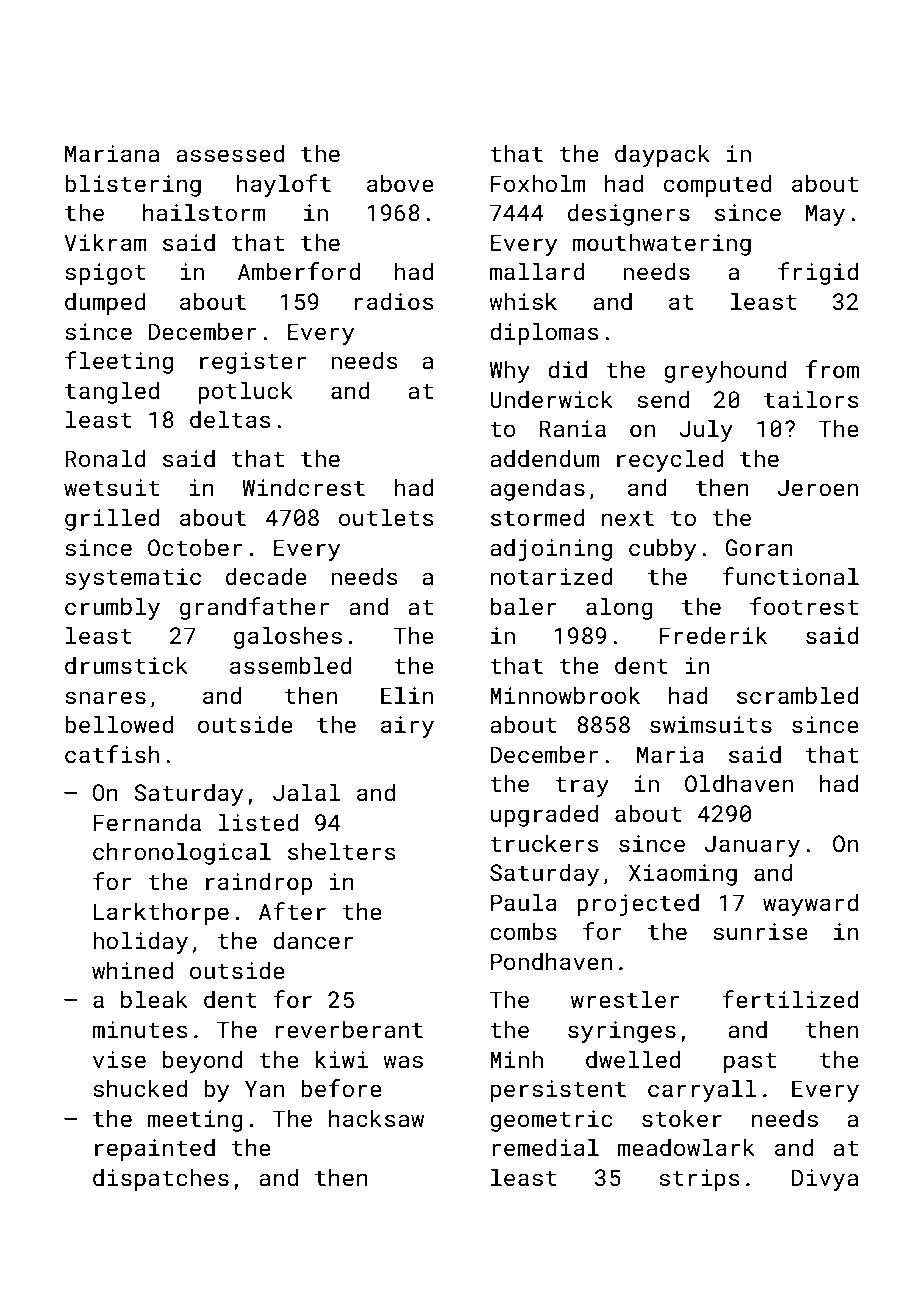  What do you see at coordinates (711, 724) in the screenshot?
I see `swimsuits` at bounding box center [711, 724].
